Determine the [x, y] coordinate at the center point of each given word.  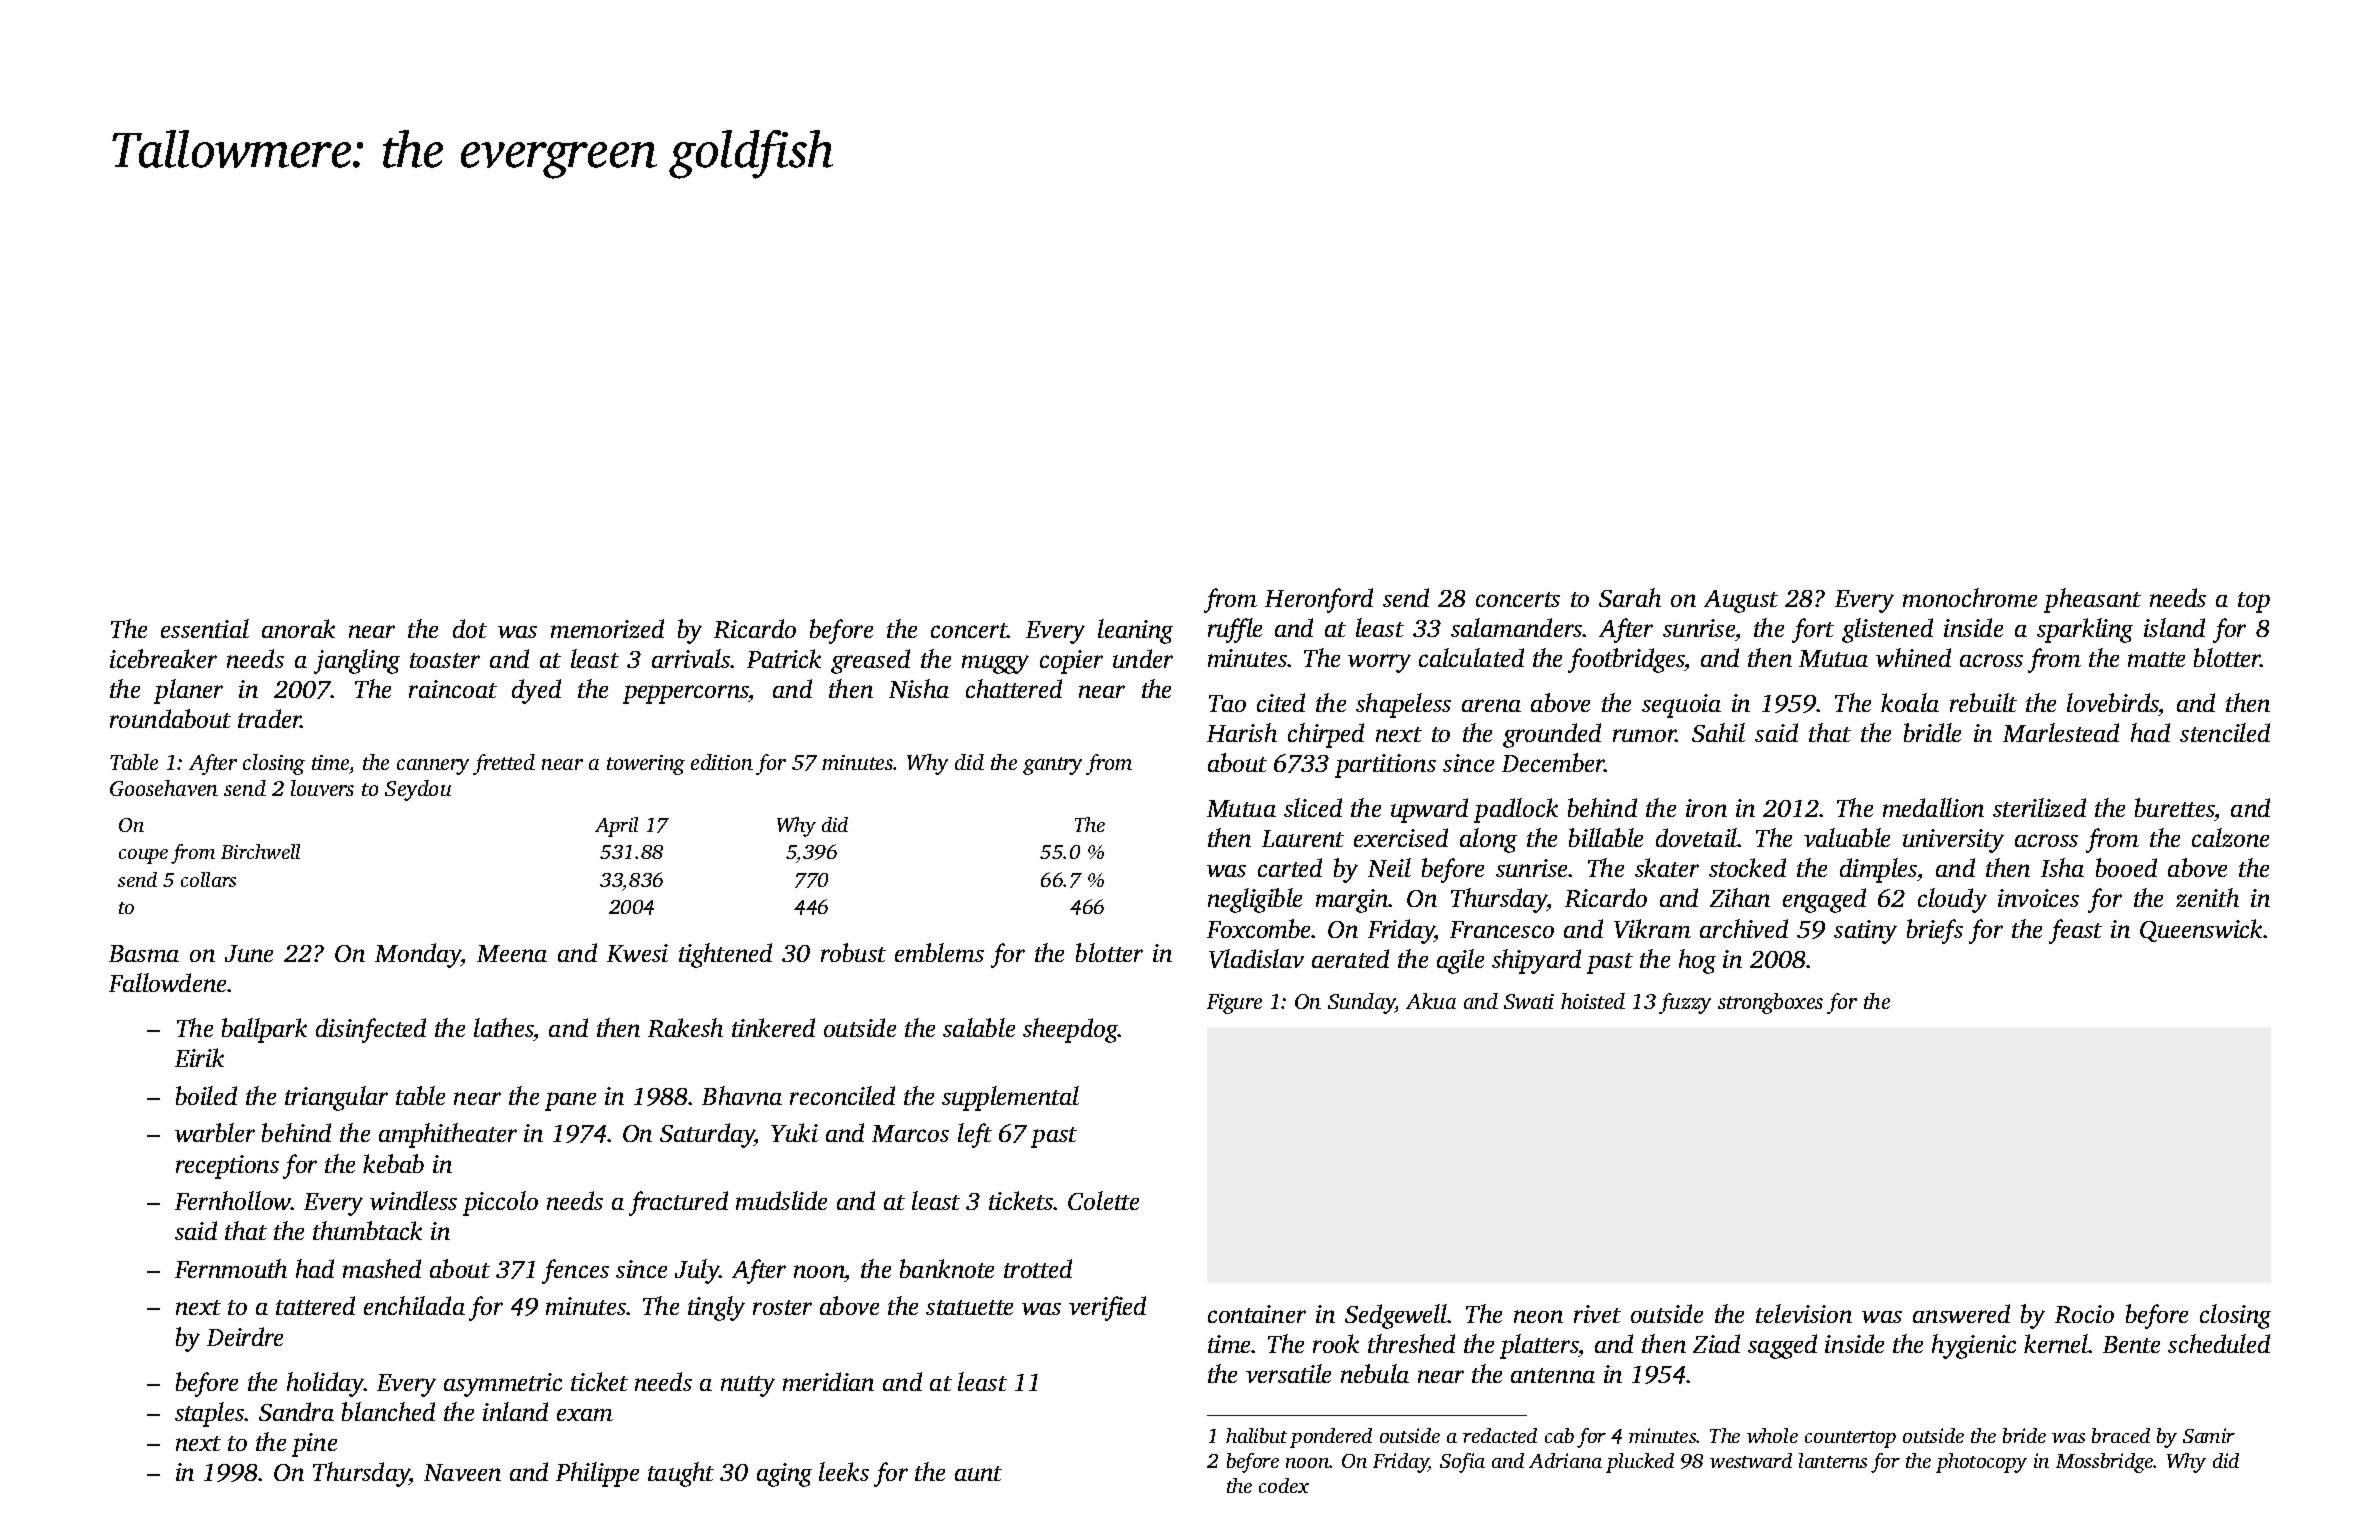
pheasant [2092, 600]
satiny [1865, 932]
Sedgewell [1396, 1316]
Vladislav [1256, 958]
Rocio [2084, 1314]
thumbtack [367, 1230]
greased [870, 661]
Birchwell [260, 851]
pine [314, 1445]
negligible [1255, 900]
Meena [512, 953]
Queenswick [2202, 930]
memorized [607, 628]
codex [1284, 1485]
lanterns [1833, 1460]
